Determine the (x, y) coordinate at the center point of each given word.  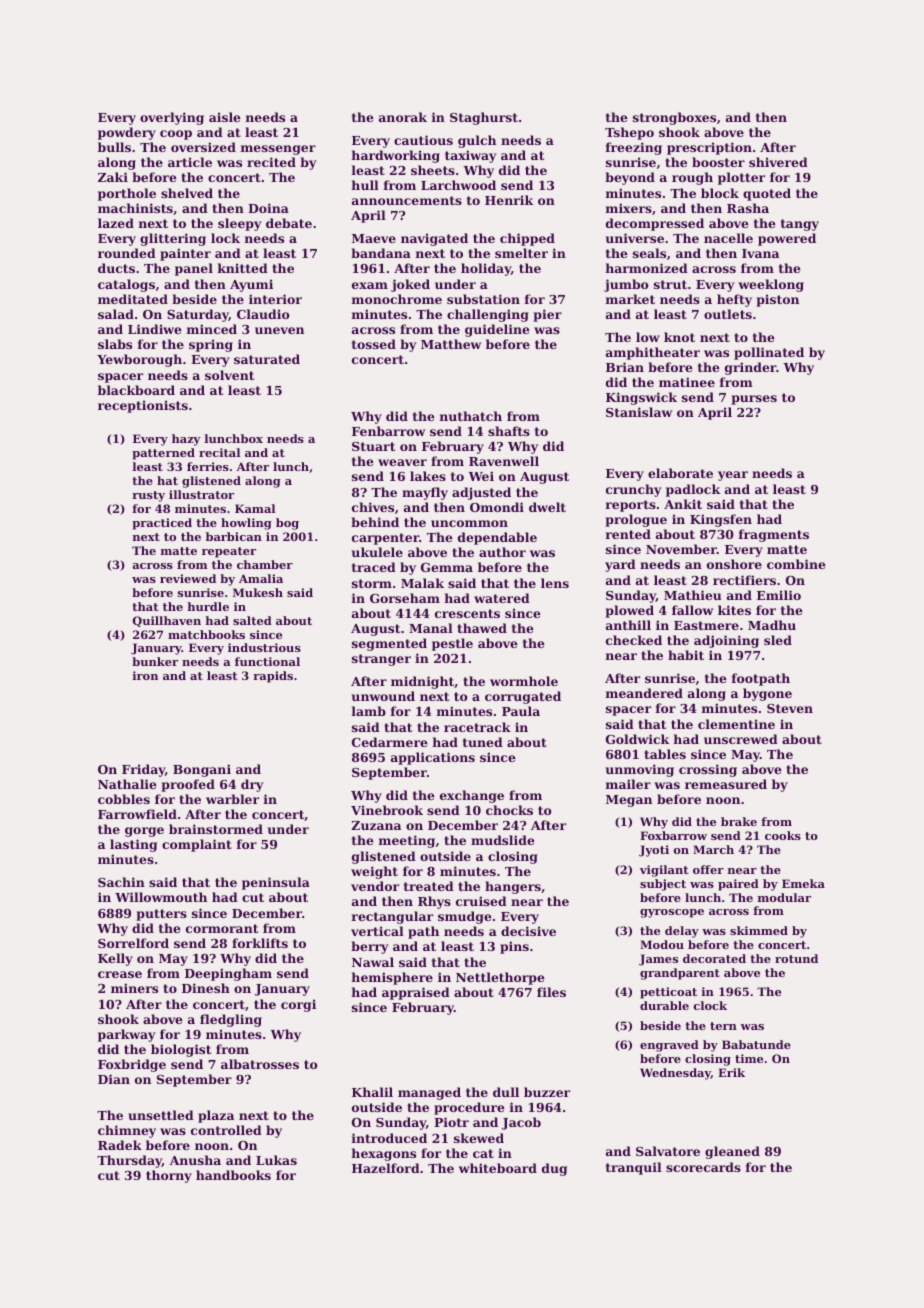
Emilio (779, 595)
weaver (402, 462)
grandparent (680, 974)
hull (365, 185)
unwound (383, 696)
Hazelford (386, 1168)
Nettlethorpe (500, 978)
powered (787, 239)
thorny (169, 1176)
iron (145, 675)
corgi (298, 1005)
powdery (127, 133)
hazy (186, 440)
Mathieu (693, 595)
